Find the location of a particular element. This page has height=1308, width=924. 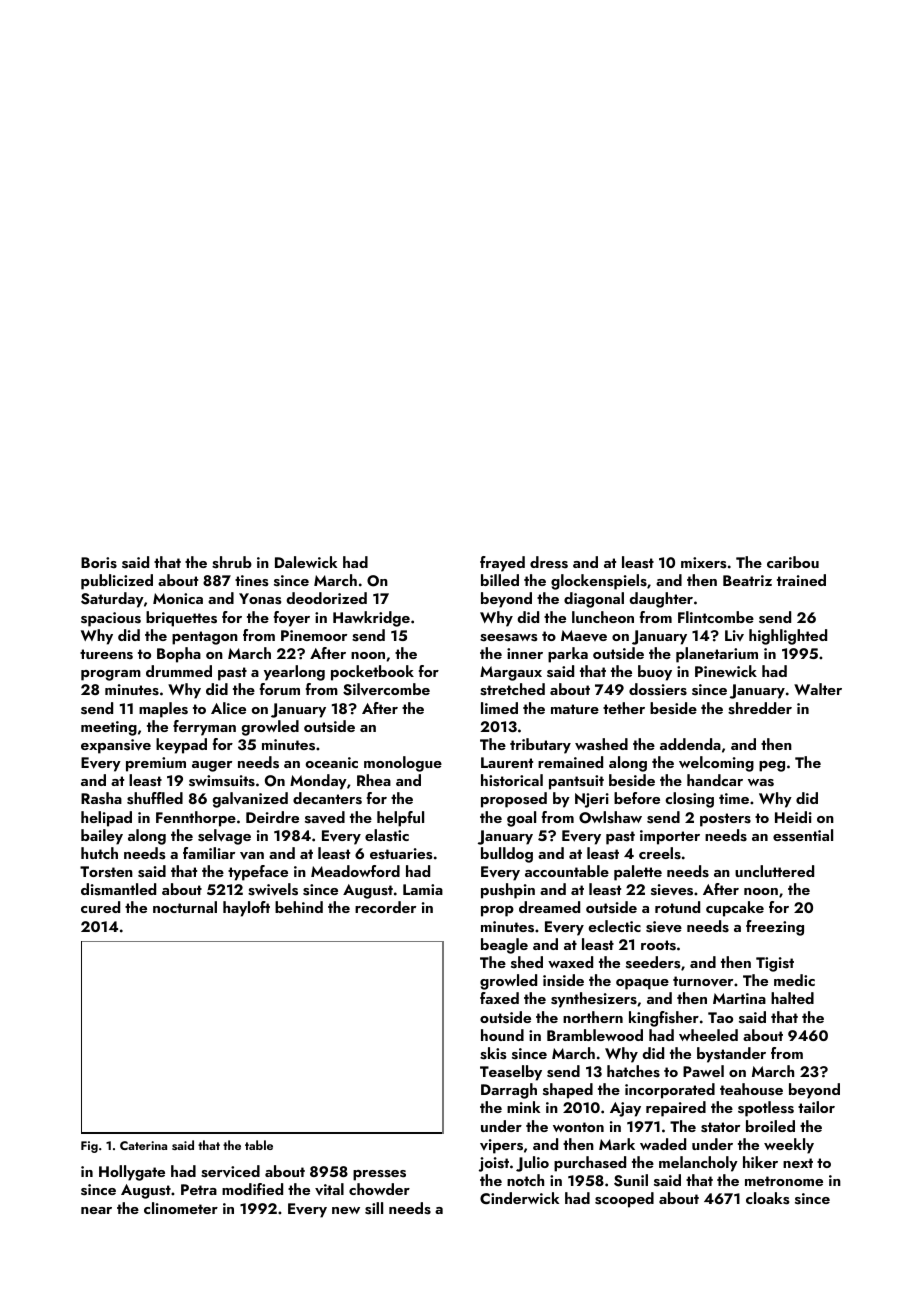

helpful is located at coordinates (400, 819).
